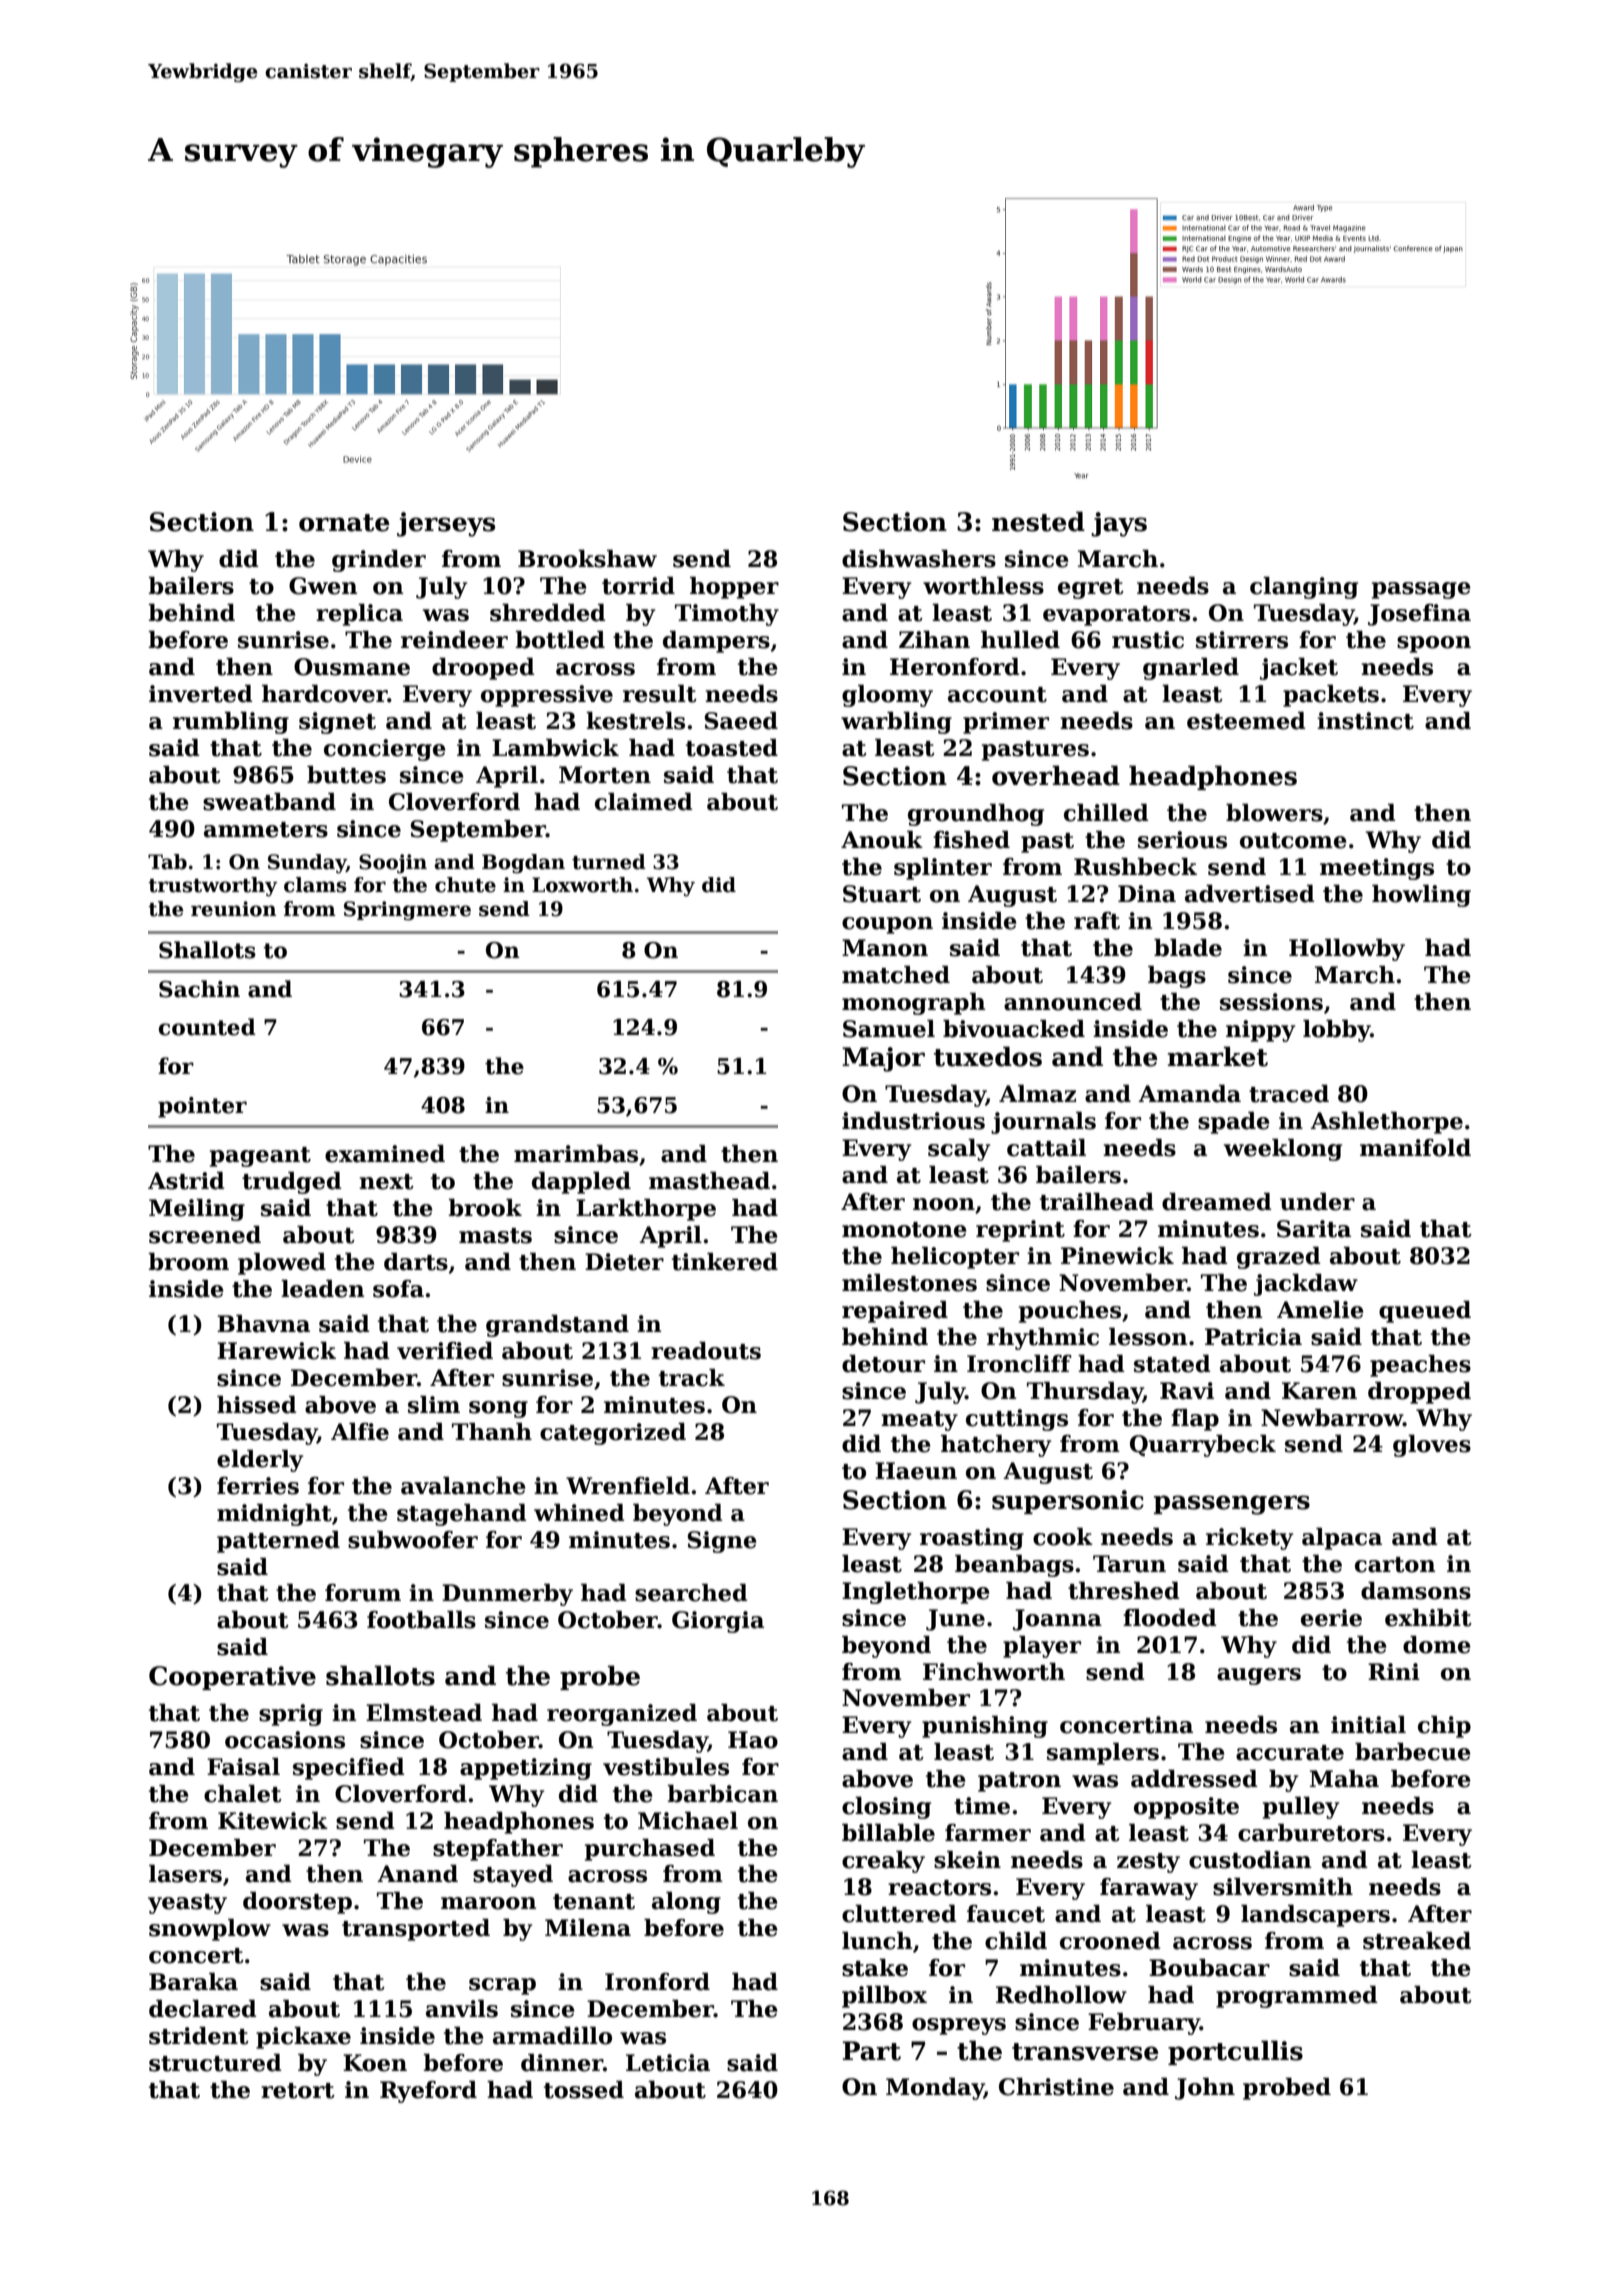  Describe the element at coordinates (344, 523) in the screenshot. I see `ornate` at that location.
